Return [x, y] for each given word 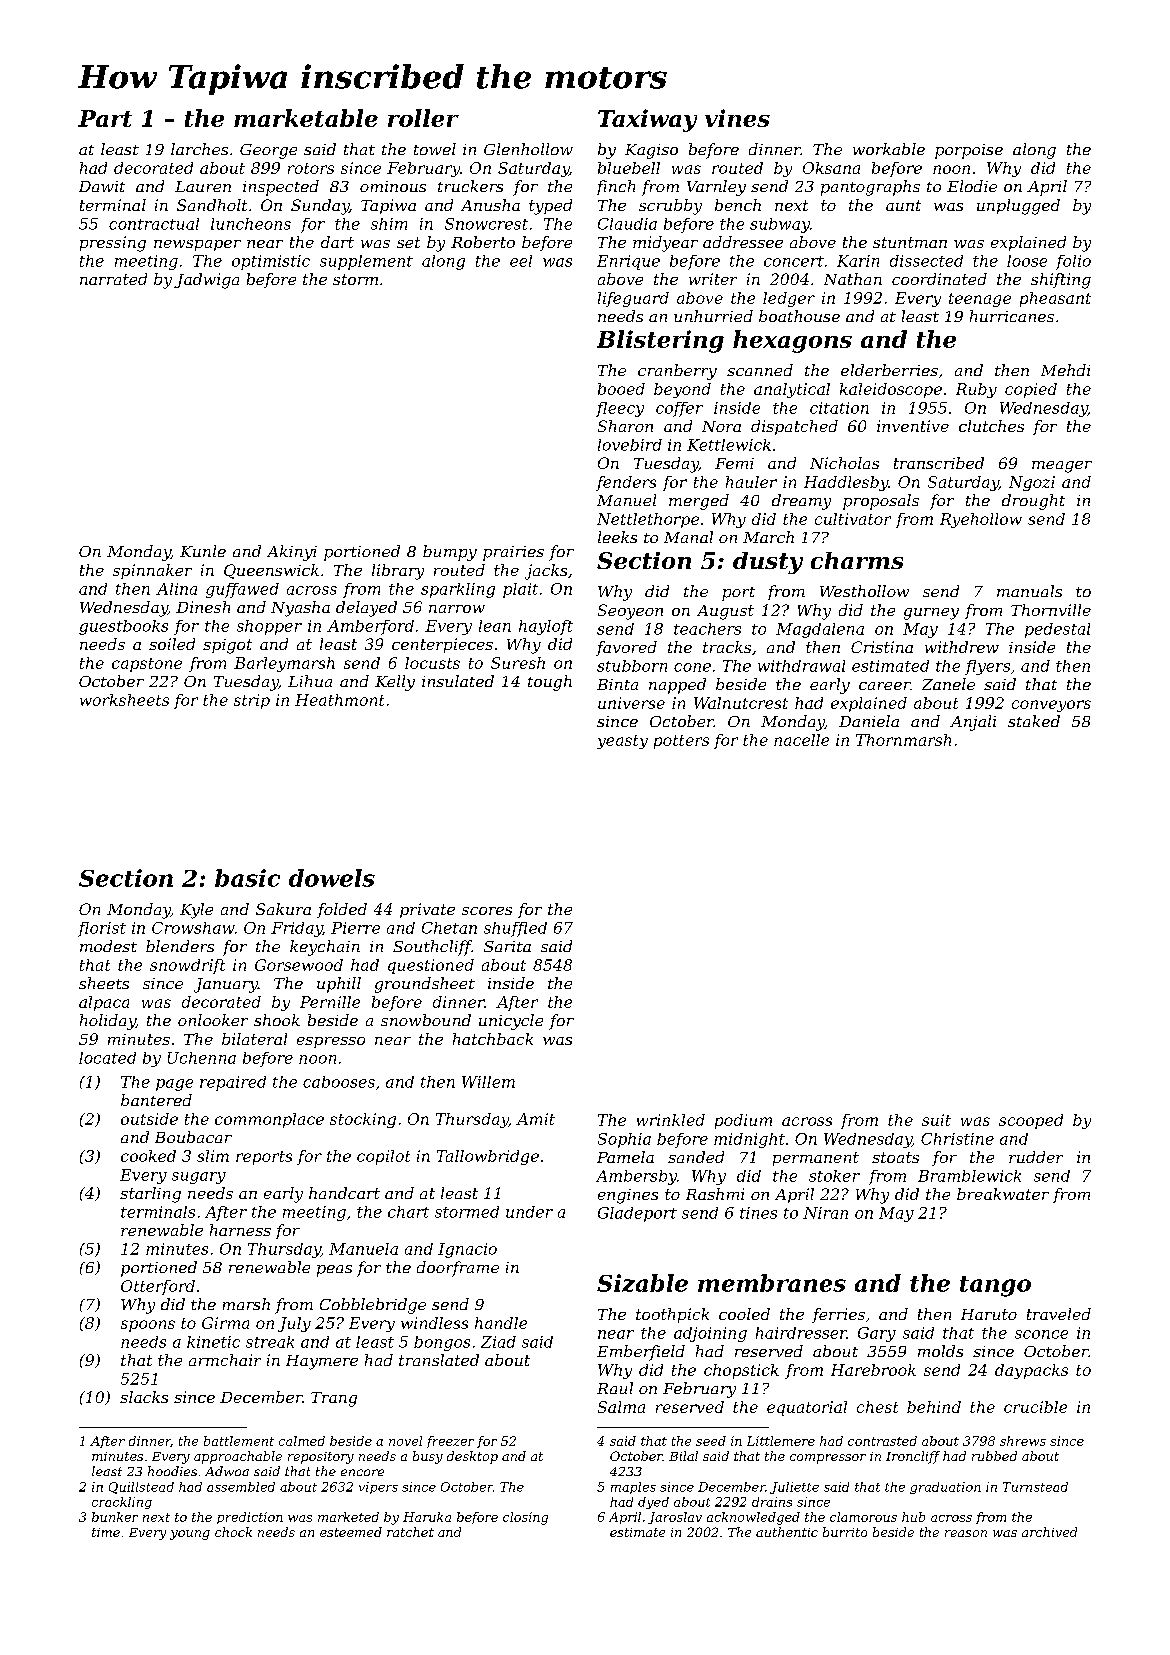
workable [889, 149]
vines [737, 118]
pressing [113, 244]
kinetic [213, 1342]
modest [108, 946]
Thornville [1051, 610]
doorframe [458, 1269]
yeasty [622, 742]
